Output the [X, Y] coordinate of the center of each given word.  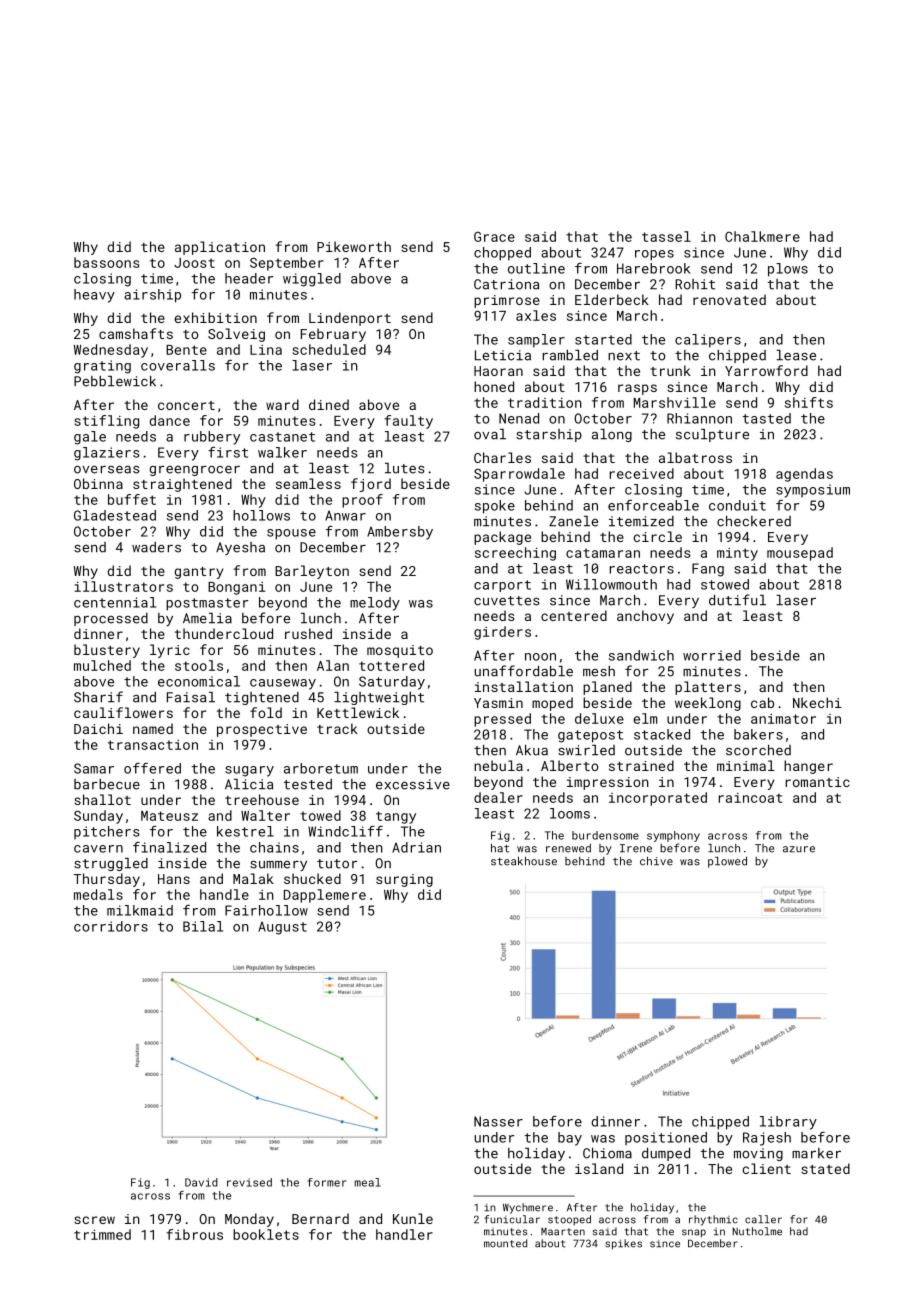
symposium [813, 491]
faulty [408, 422]
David [201, 1182]
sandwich [641, 655]
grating [102, 367]
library [788, 1123]
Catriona [506, 284]
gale [90, 438]
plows [788, 270]
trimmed [102, 1234]
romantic [818, 782]
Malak [253, 878]
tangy [396, 817]
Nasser [498, 1121]
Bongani [236, 588]
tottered [391, 665]
